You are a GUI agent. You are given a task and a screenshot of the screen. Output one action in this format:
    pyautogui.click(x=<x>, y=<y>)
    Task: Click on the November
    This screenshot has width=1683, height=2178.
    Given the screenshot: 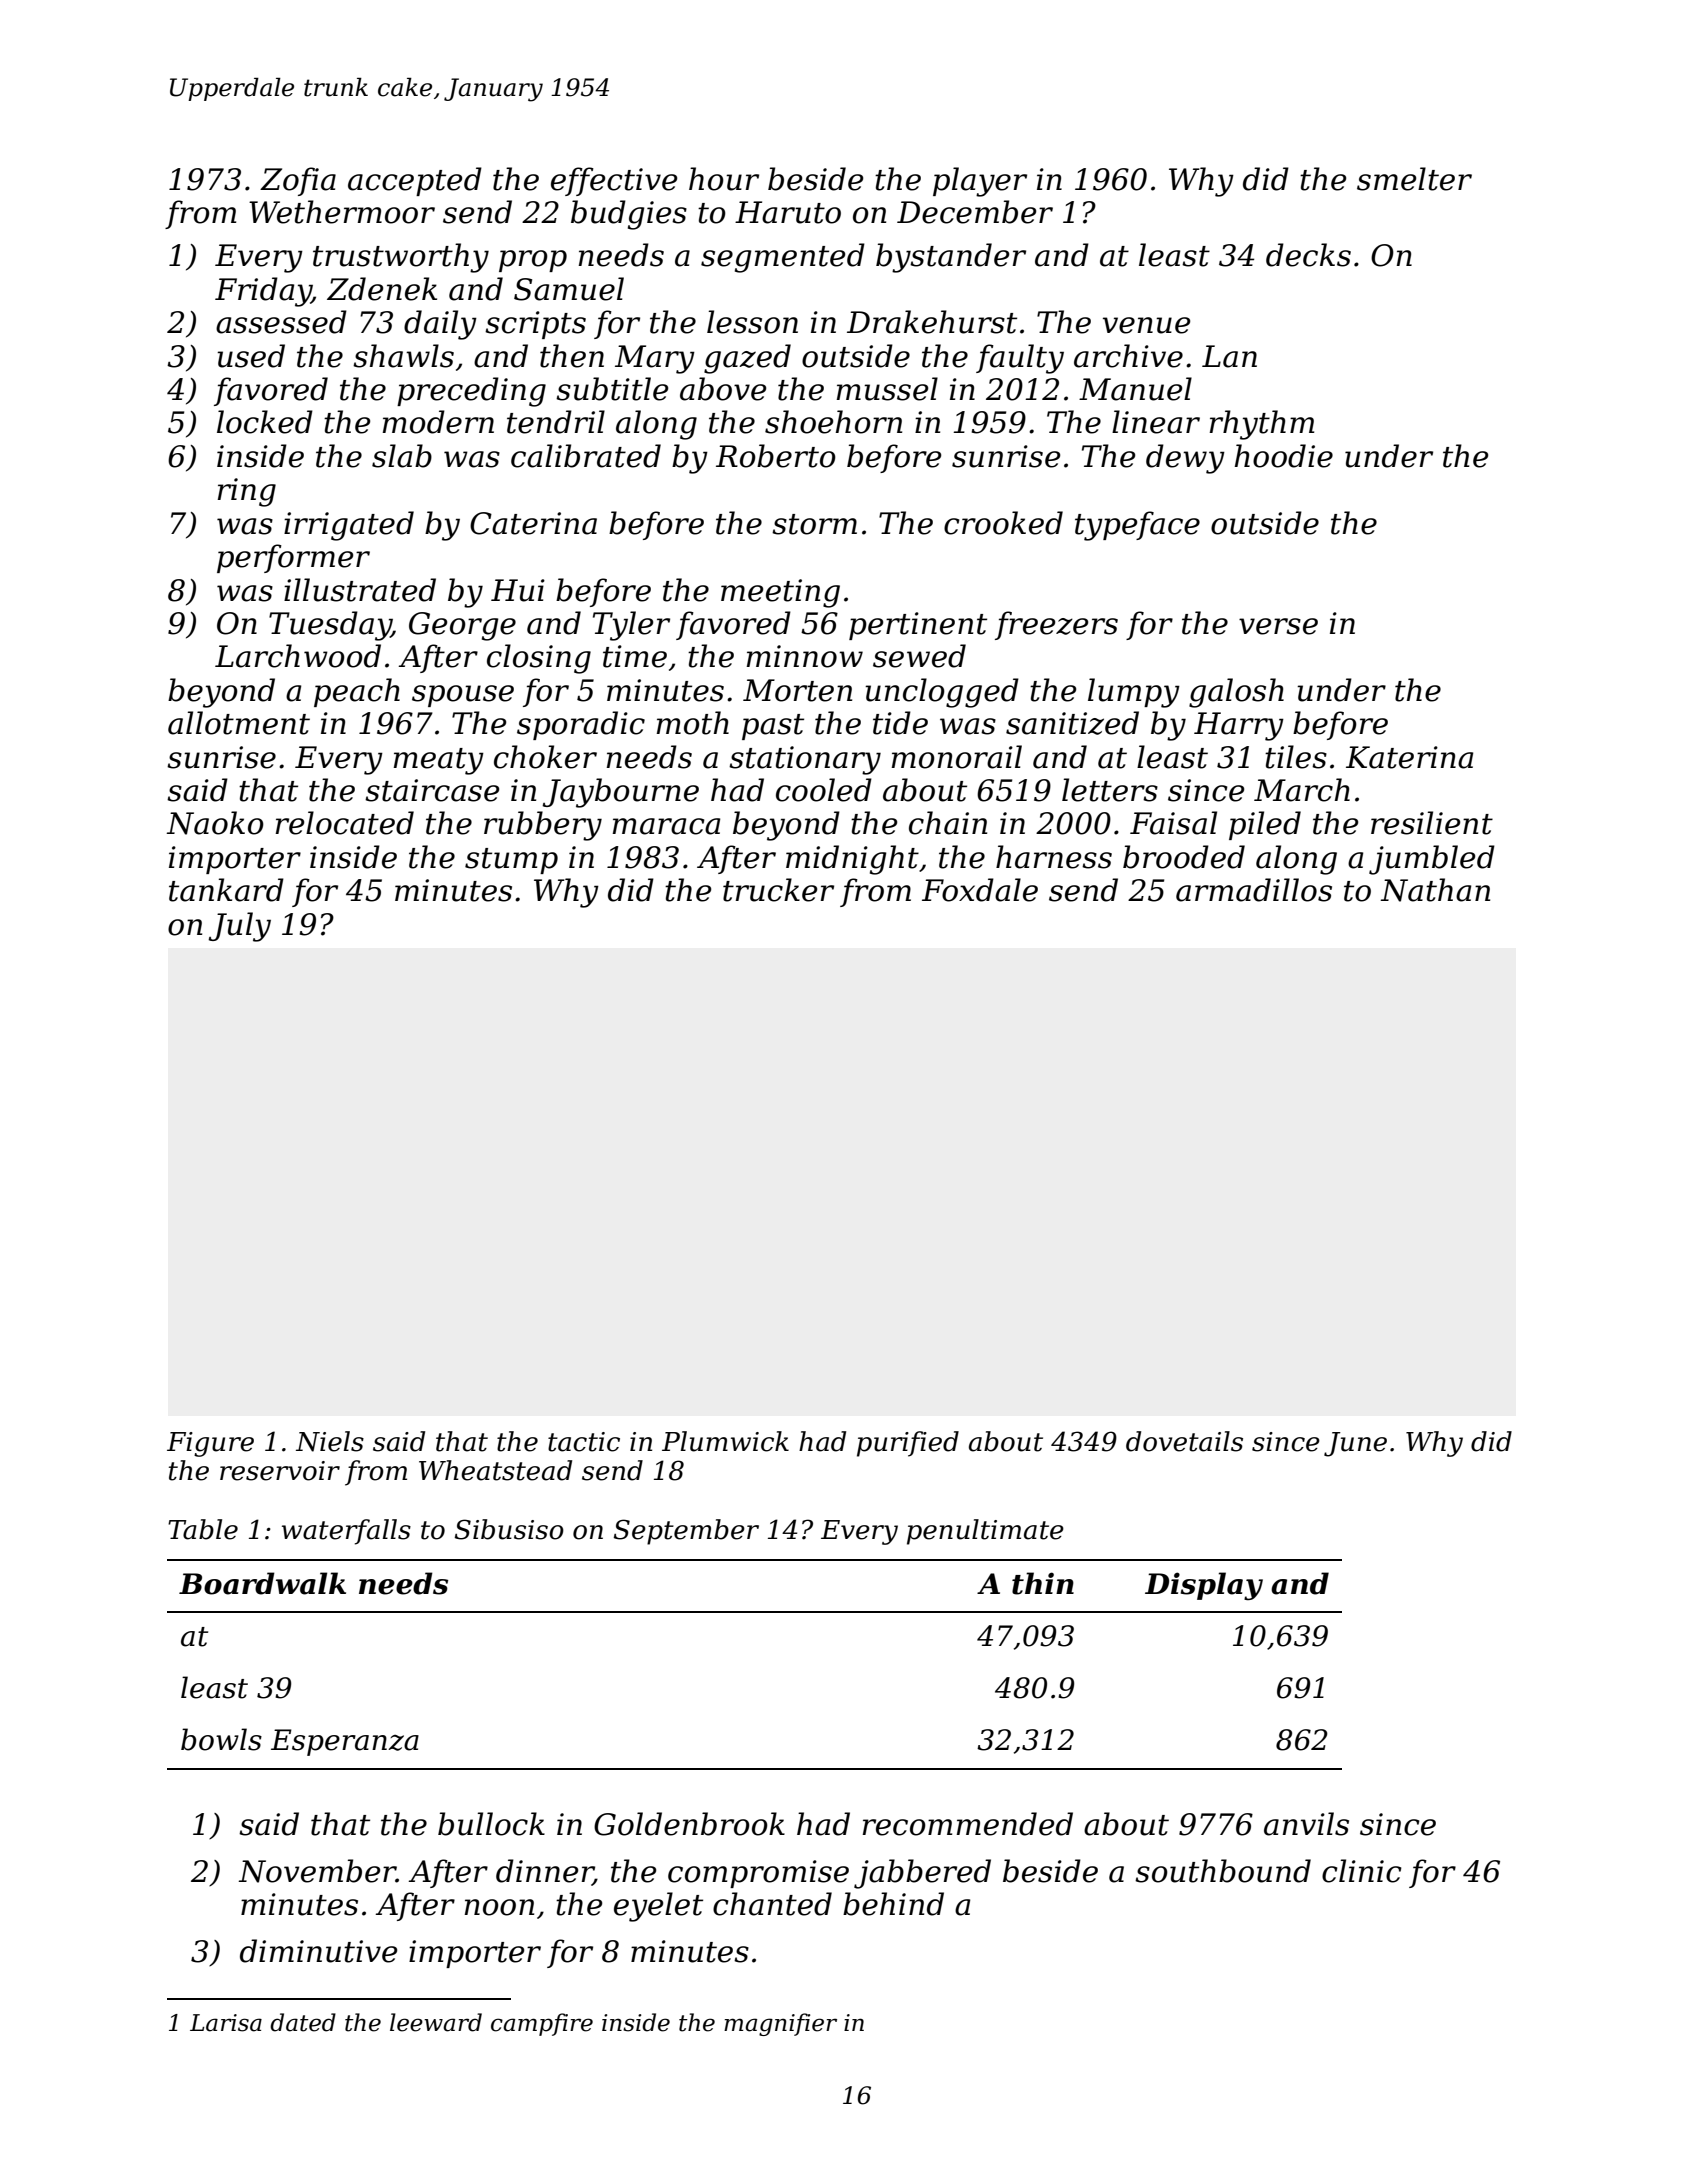 What is the action you would take?
    pyautogui.click(x=317, y=1871)
